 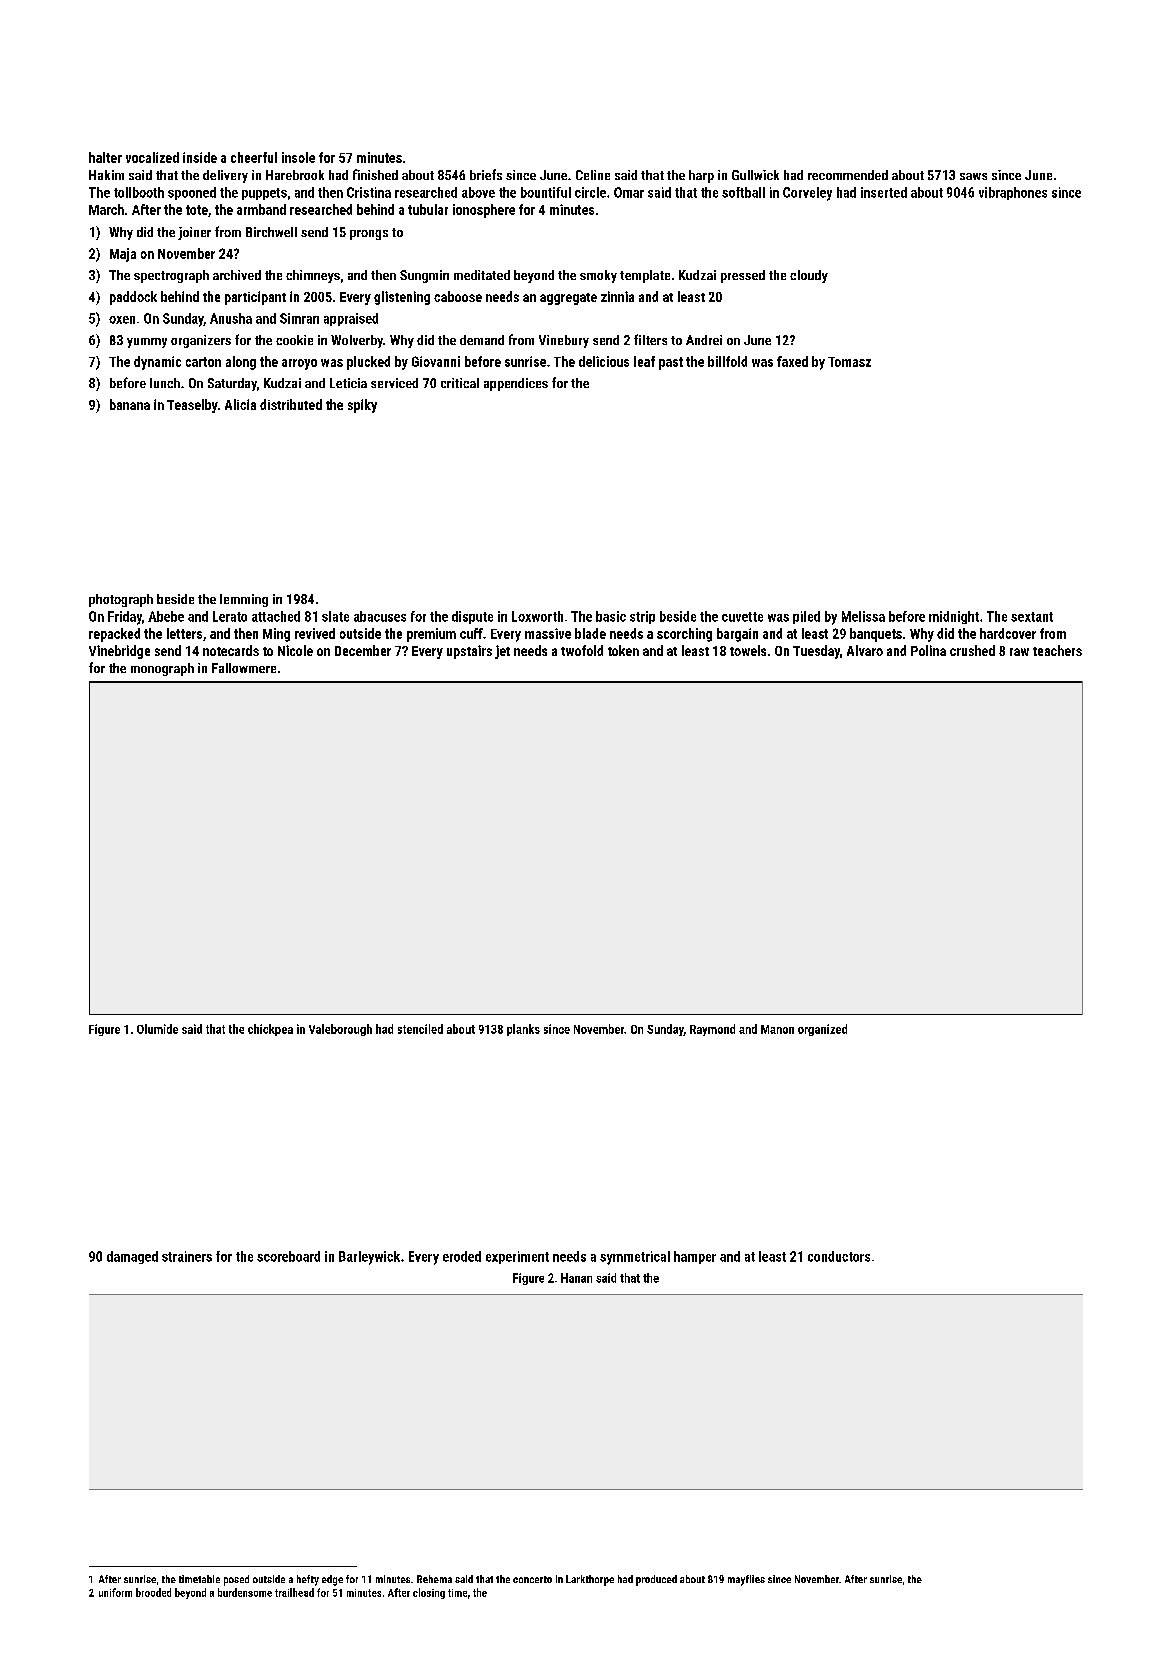 I want to click on jet, so click(x=502, y=652).
